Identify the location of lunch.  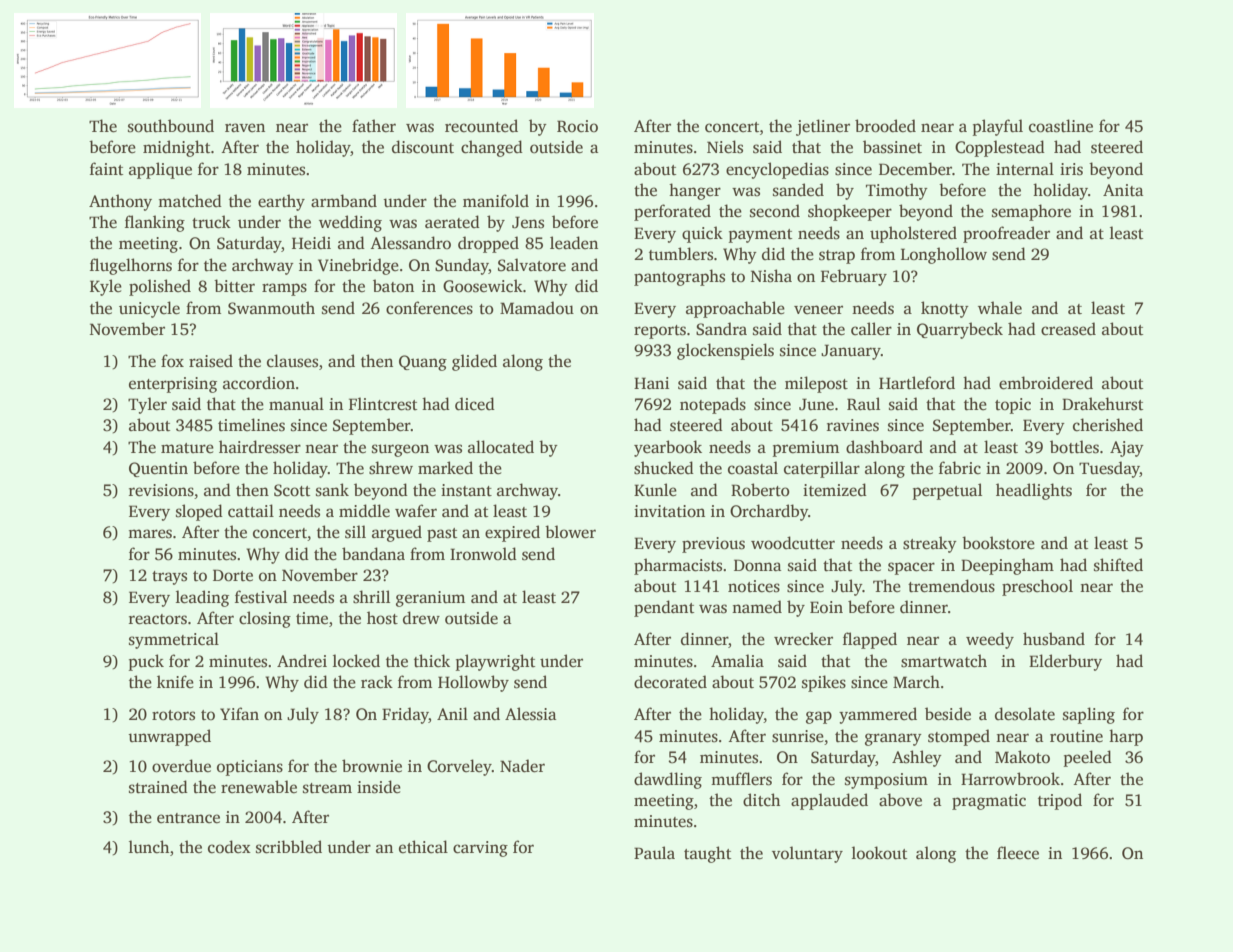
(149, 847).
